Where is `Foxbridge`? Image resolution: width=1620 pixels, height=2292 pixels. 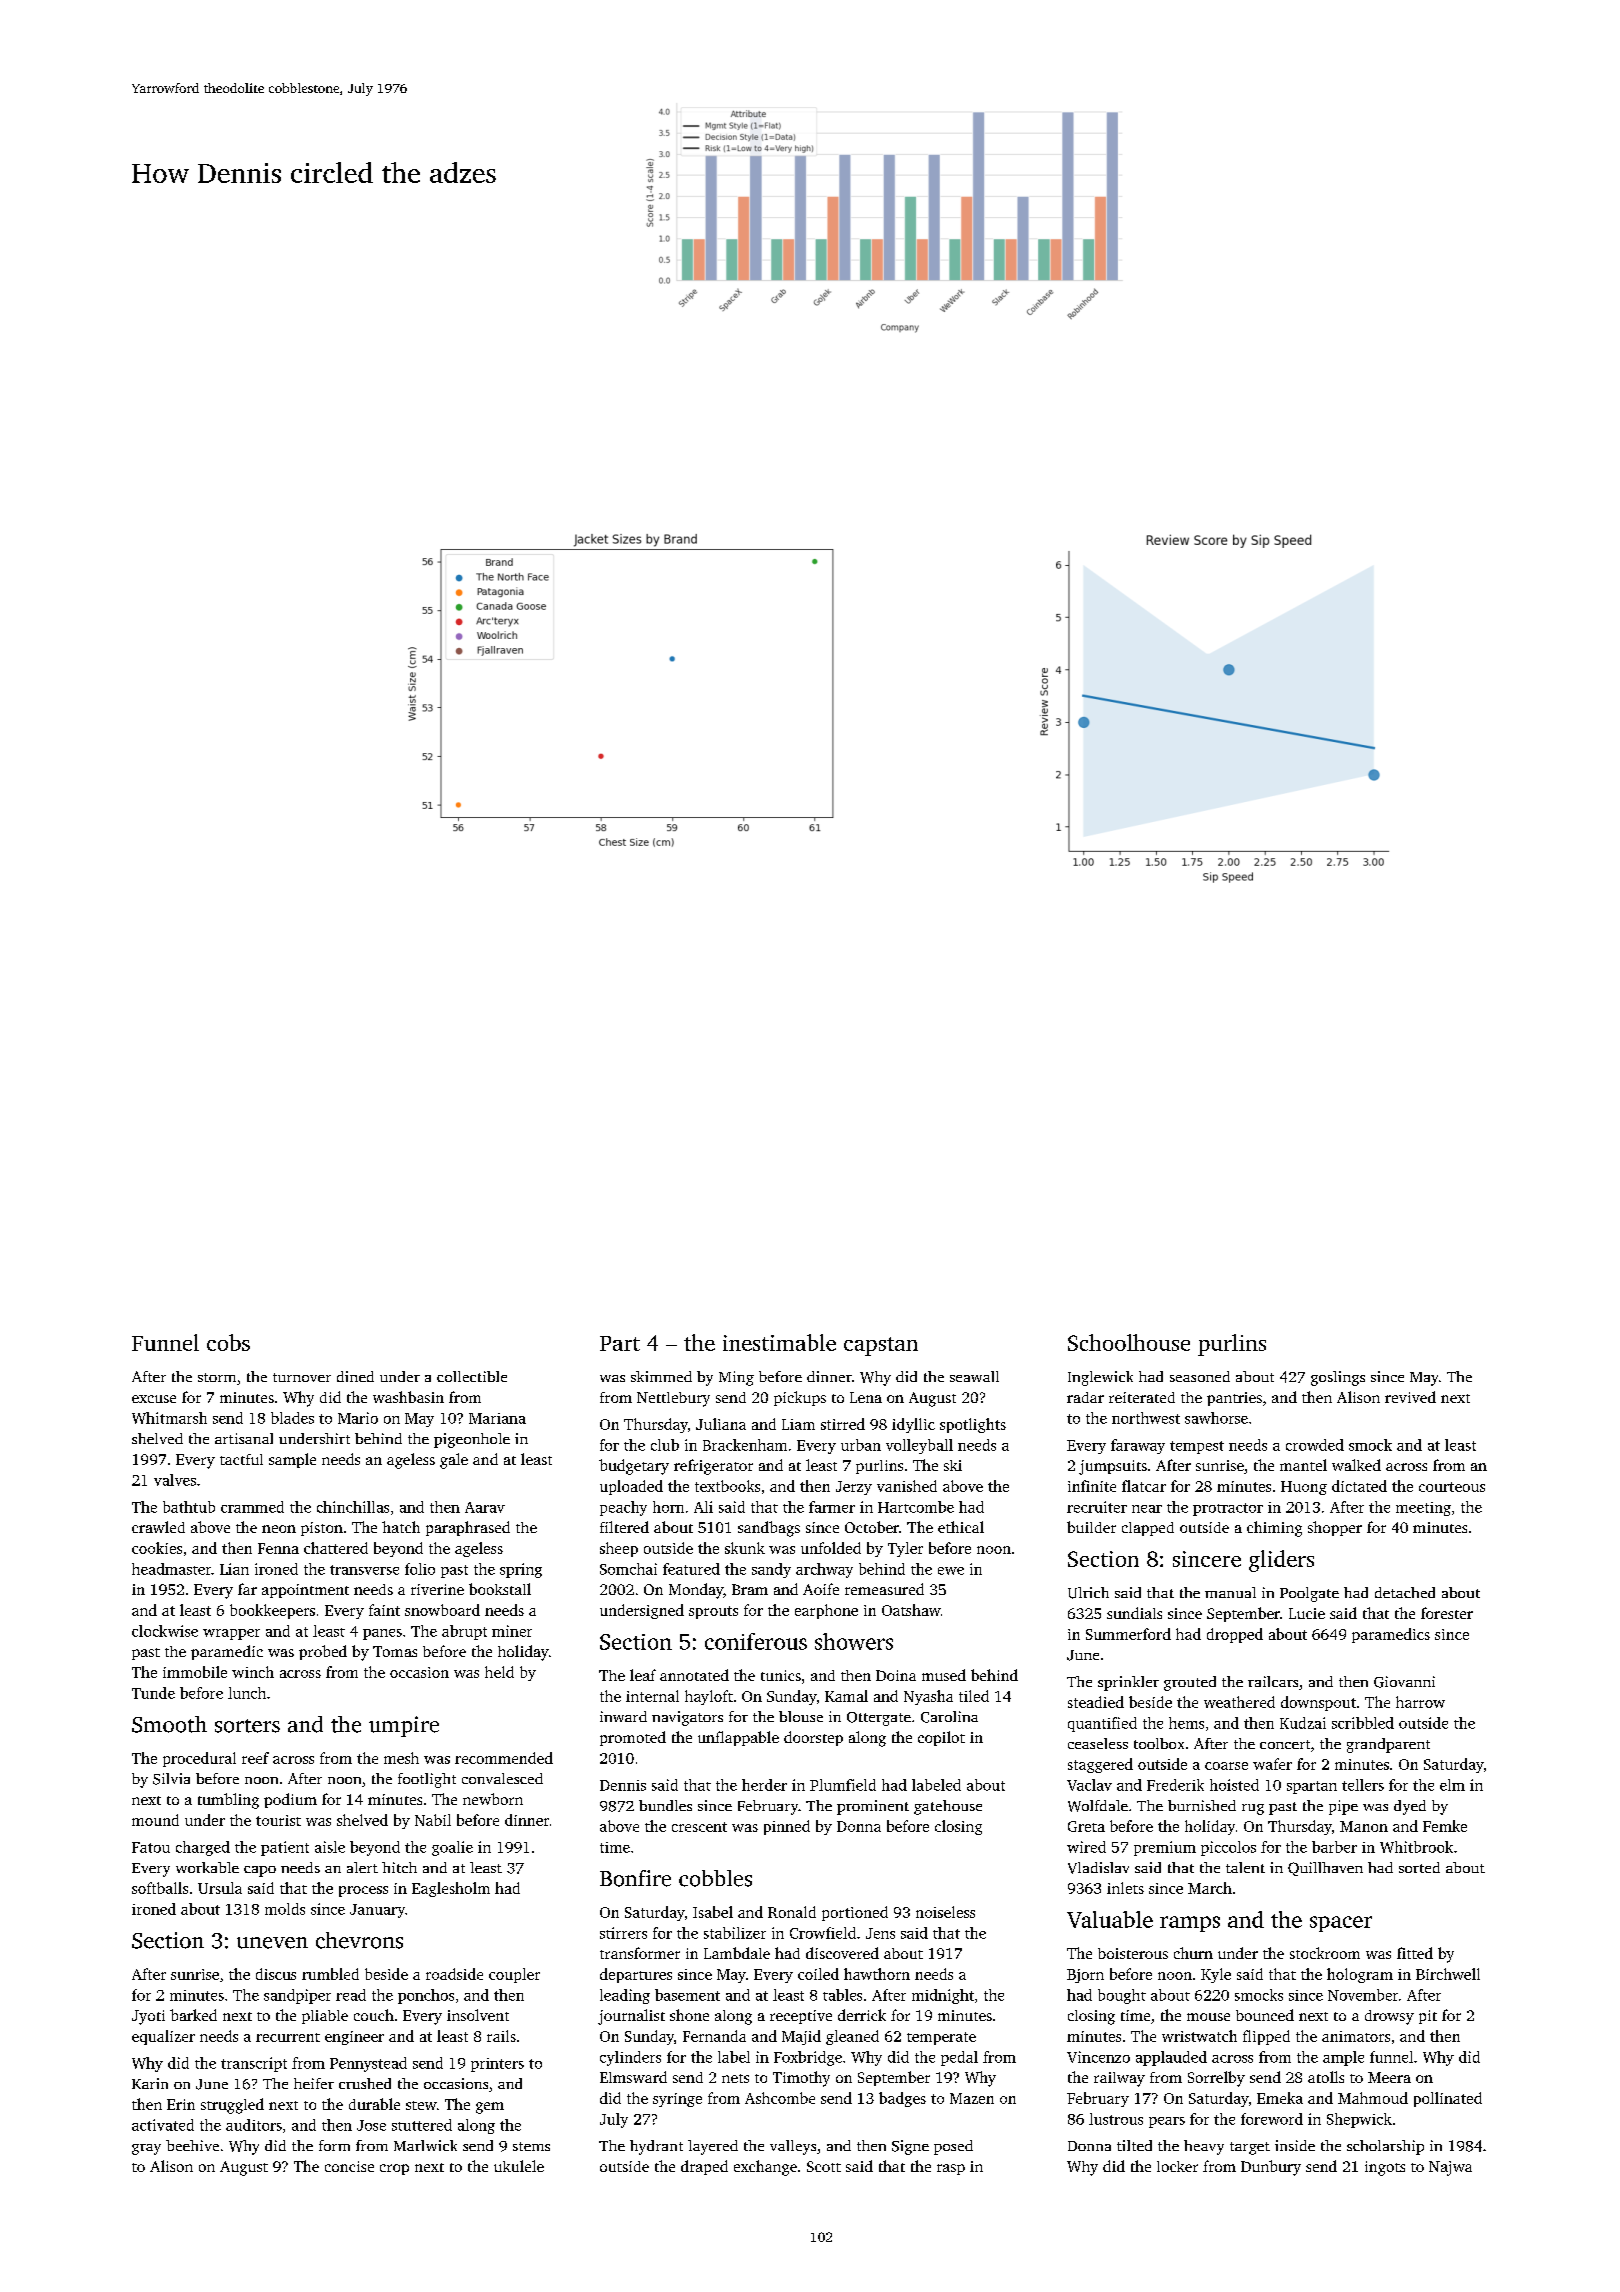 Foxbridge is located at coordinates (808, 2058).
